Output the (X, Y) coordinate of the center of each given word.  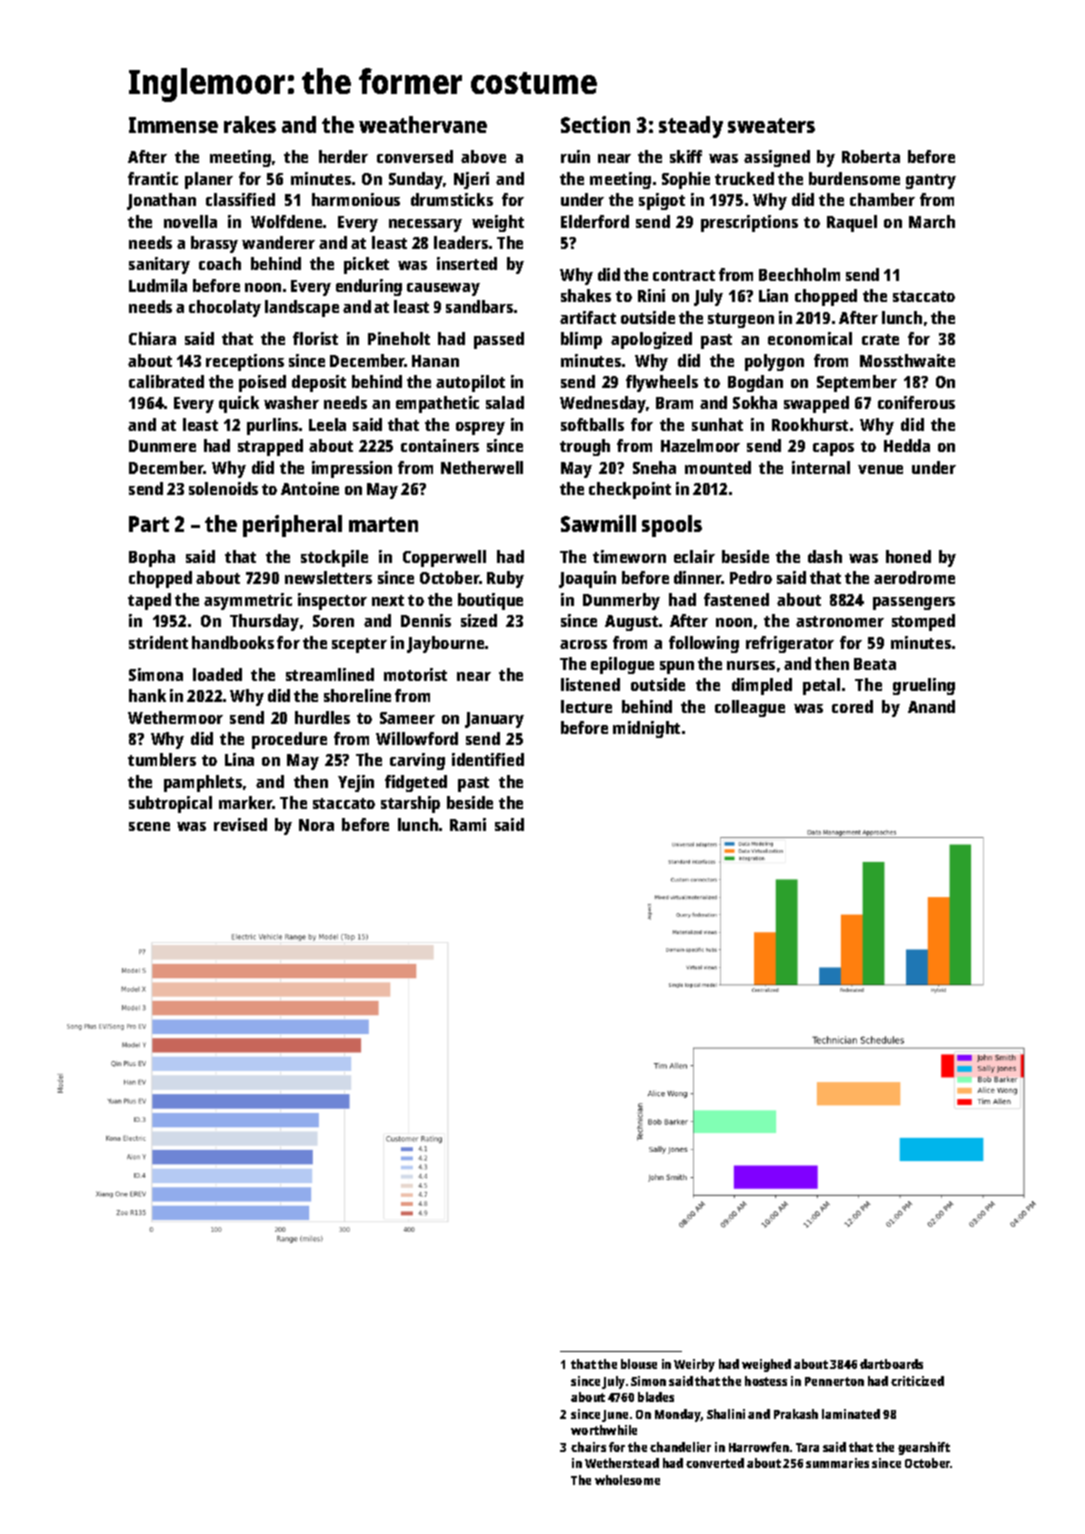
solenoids (223, 488)
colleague (750, 708)
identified (488, 759)
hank (147, 695)
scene (149, 826)
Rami (468, 824)
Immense (173, 125)
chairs (588, 1447)
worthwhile (604, 1430)
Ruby (505, 579)
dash (825, 556)
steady (691, 127)
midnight (646, 729)
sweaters (771, 125)
